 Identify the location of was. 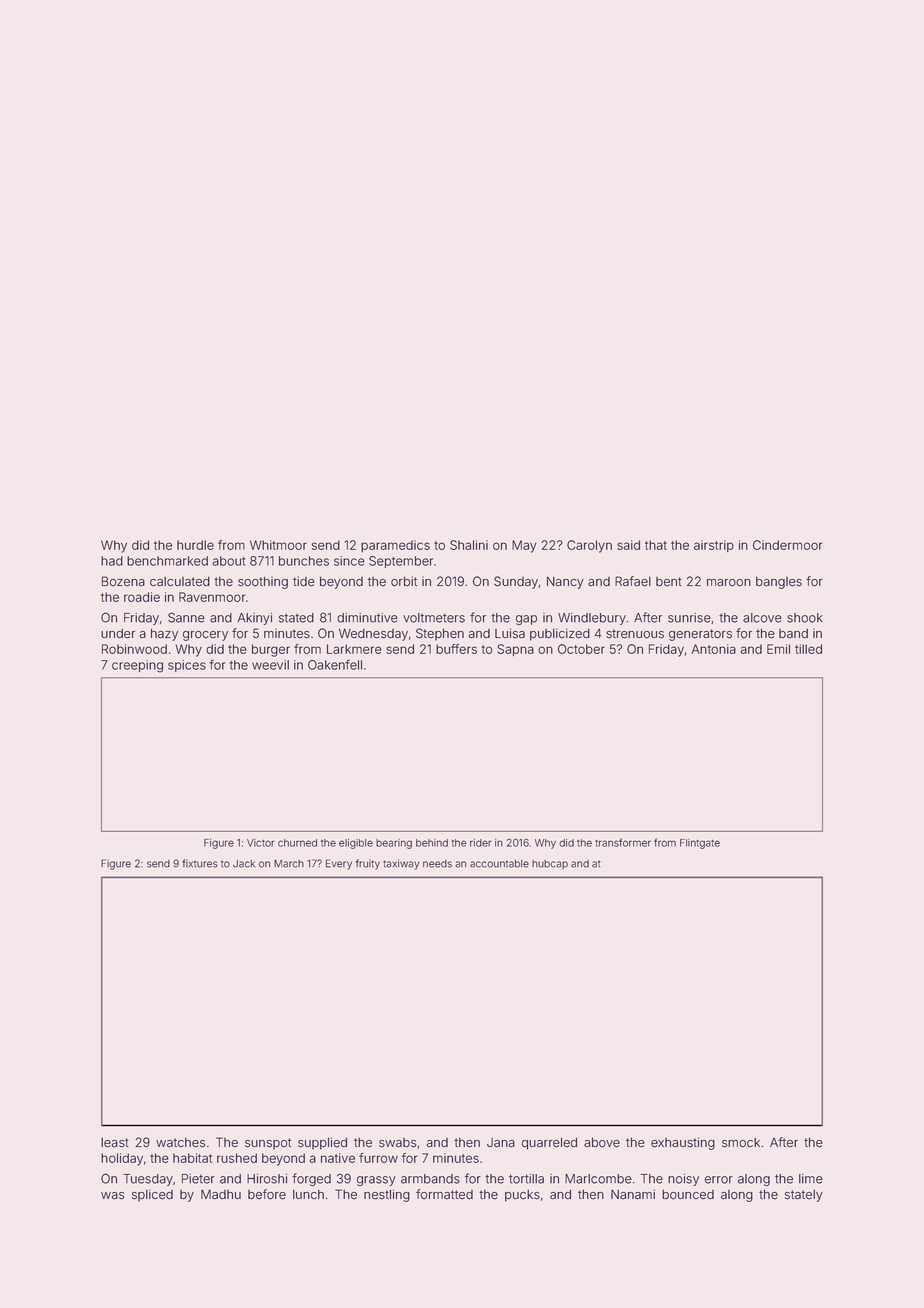
(112, 1196).
